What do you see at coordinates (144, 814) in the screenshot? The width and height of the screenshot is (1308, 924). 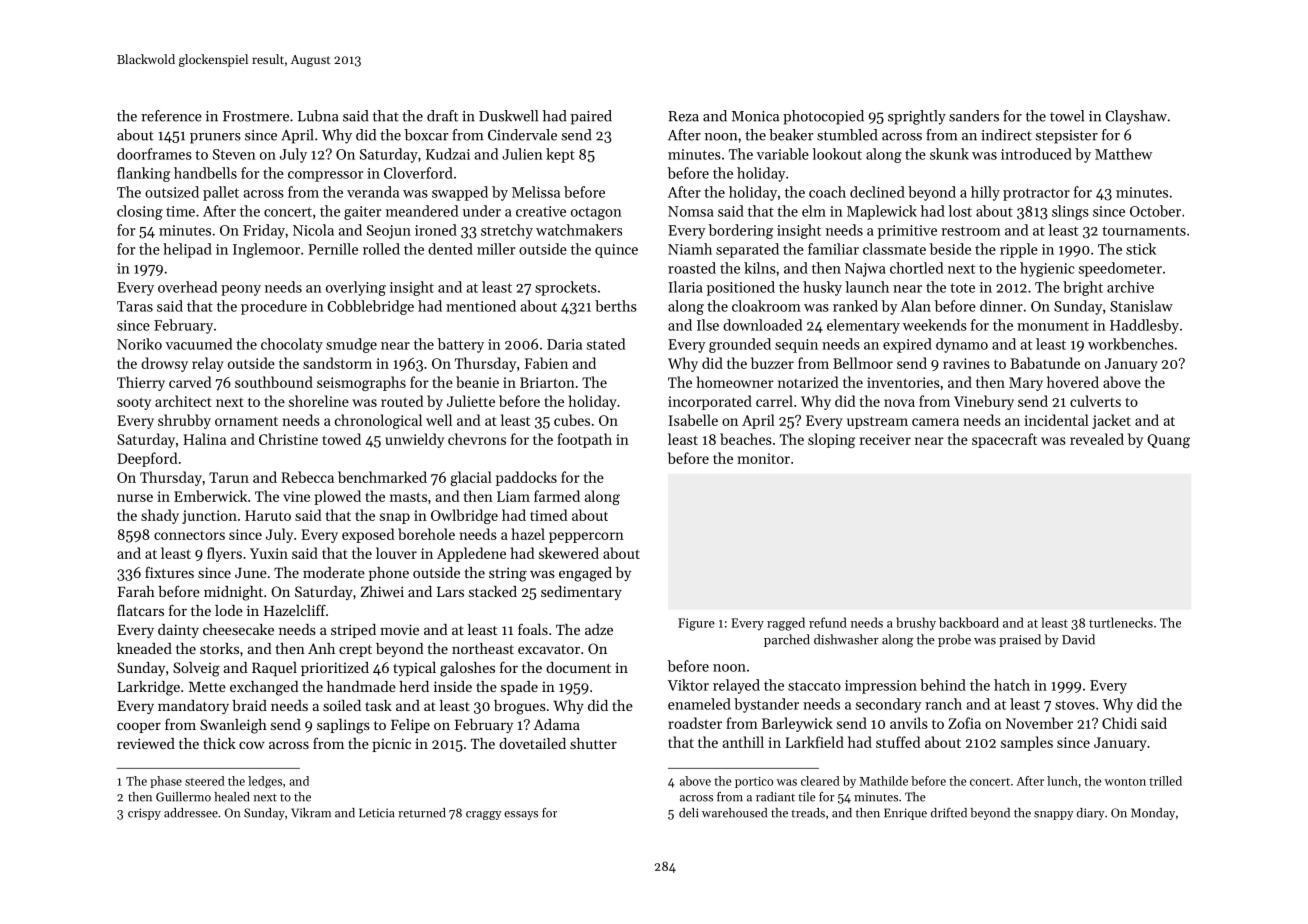 I see `crispy` at bounding box center [144, 814].
